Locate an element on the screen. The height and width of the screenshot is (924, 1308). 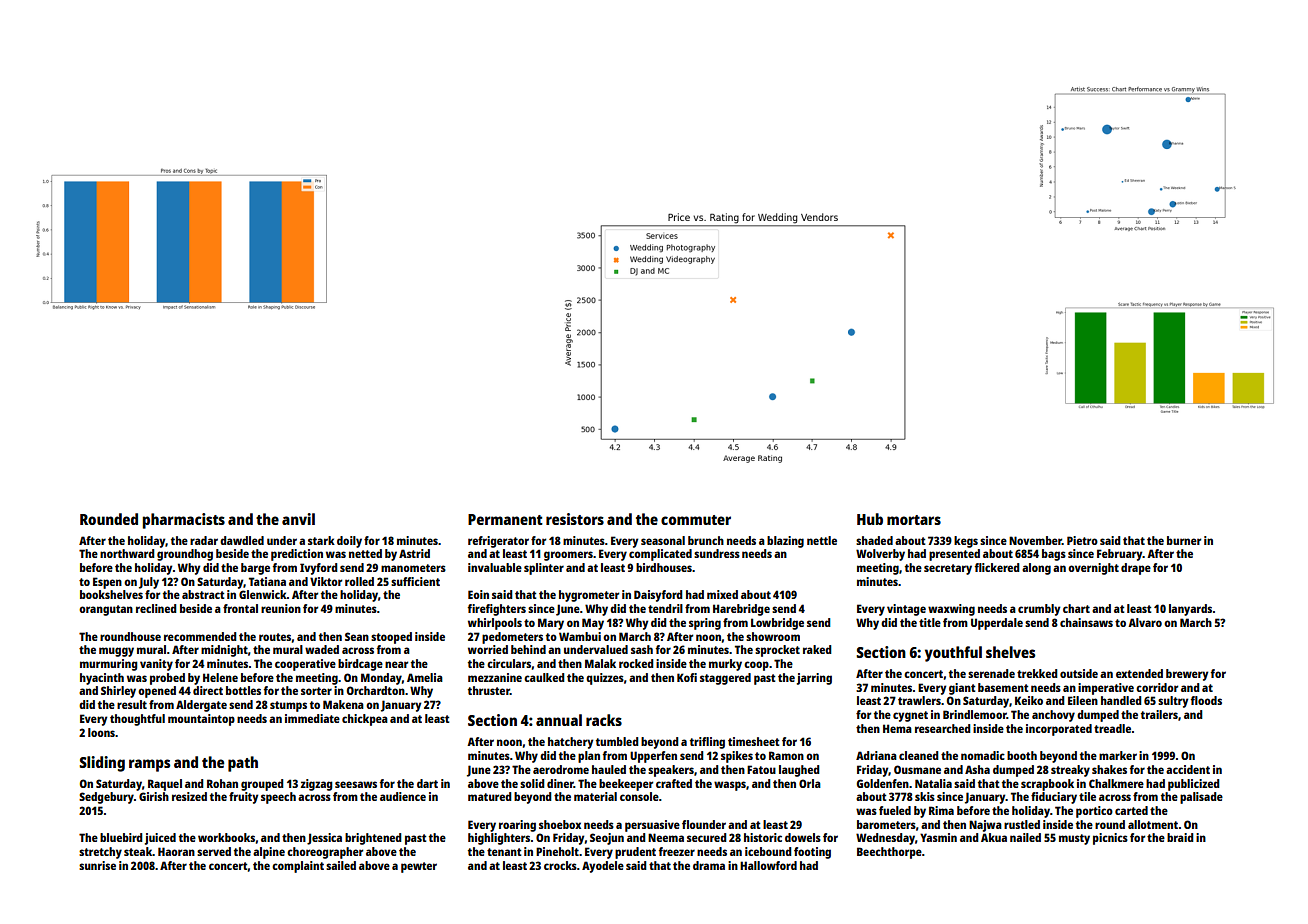
stretchy is located at coordinates (100, 853).
